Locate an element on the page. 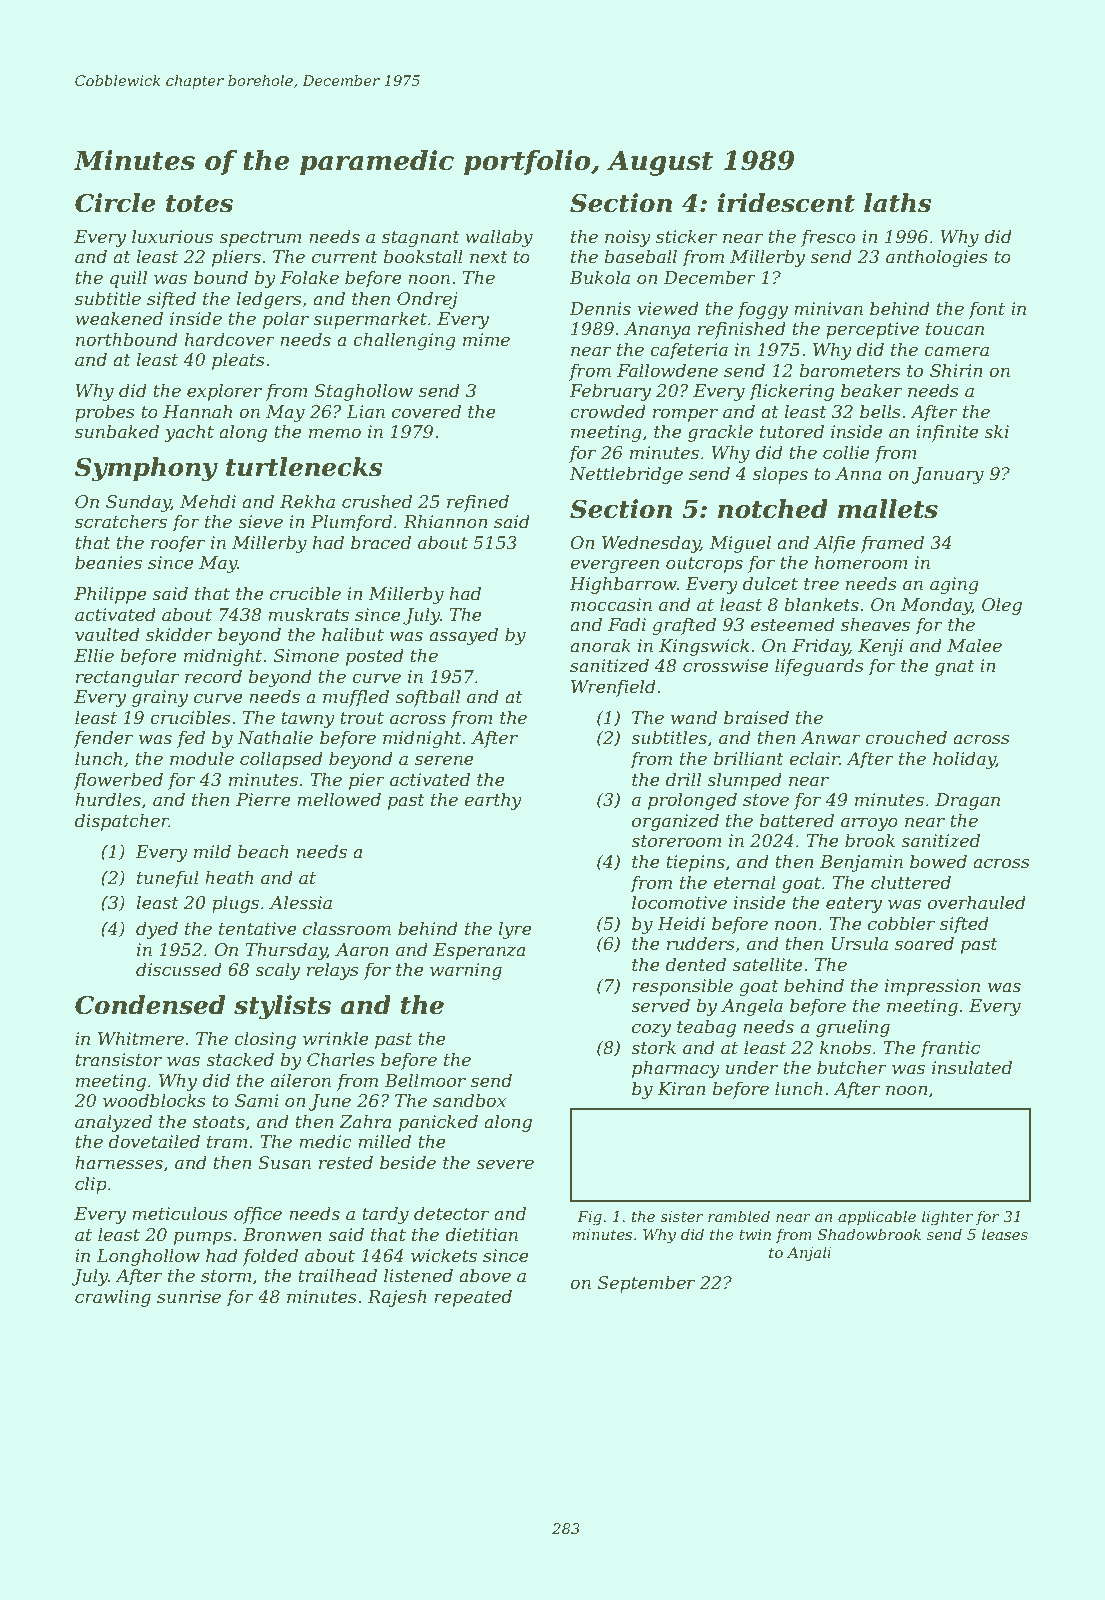 This document has height=1600, width=1105. totes is located at coordinates (199, 204).
